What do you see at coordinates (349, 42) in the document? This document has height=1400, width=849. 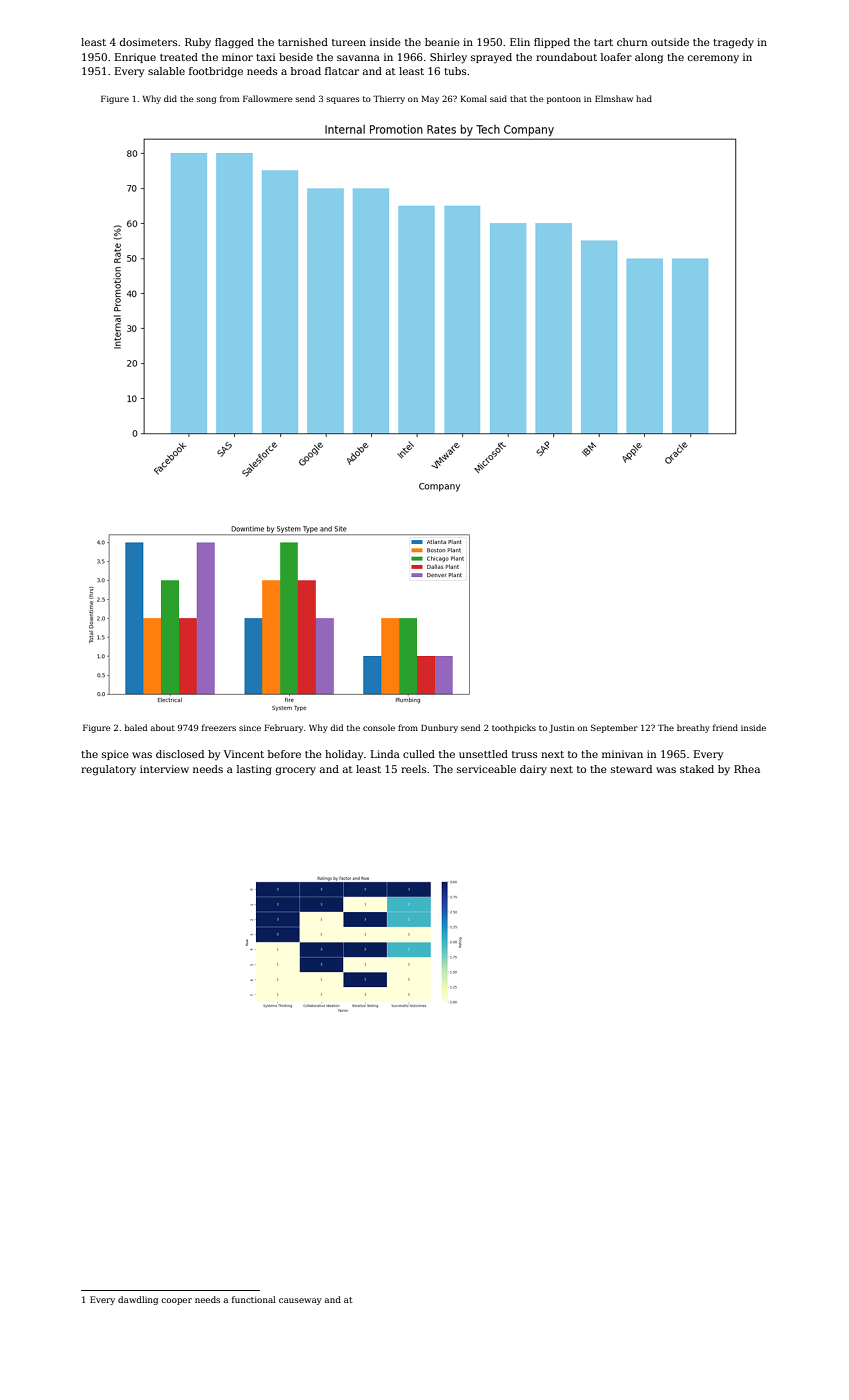 I see `tureen` at bounding box center [349, 42].
